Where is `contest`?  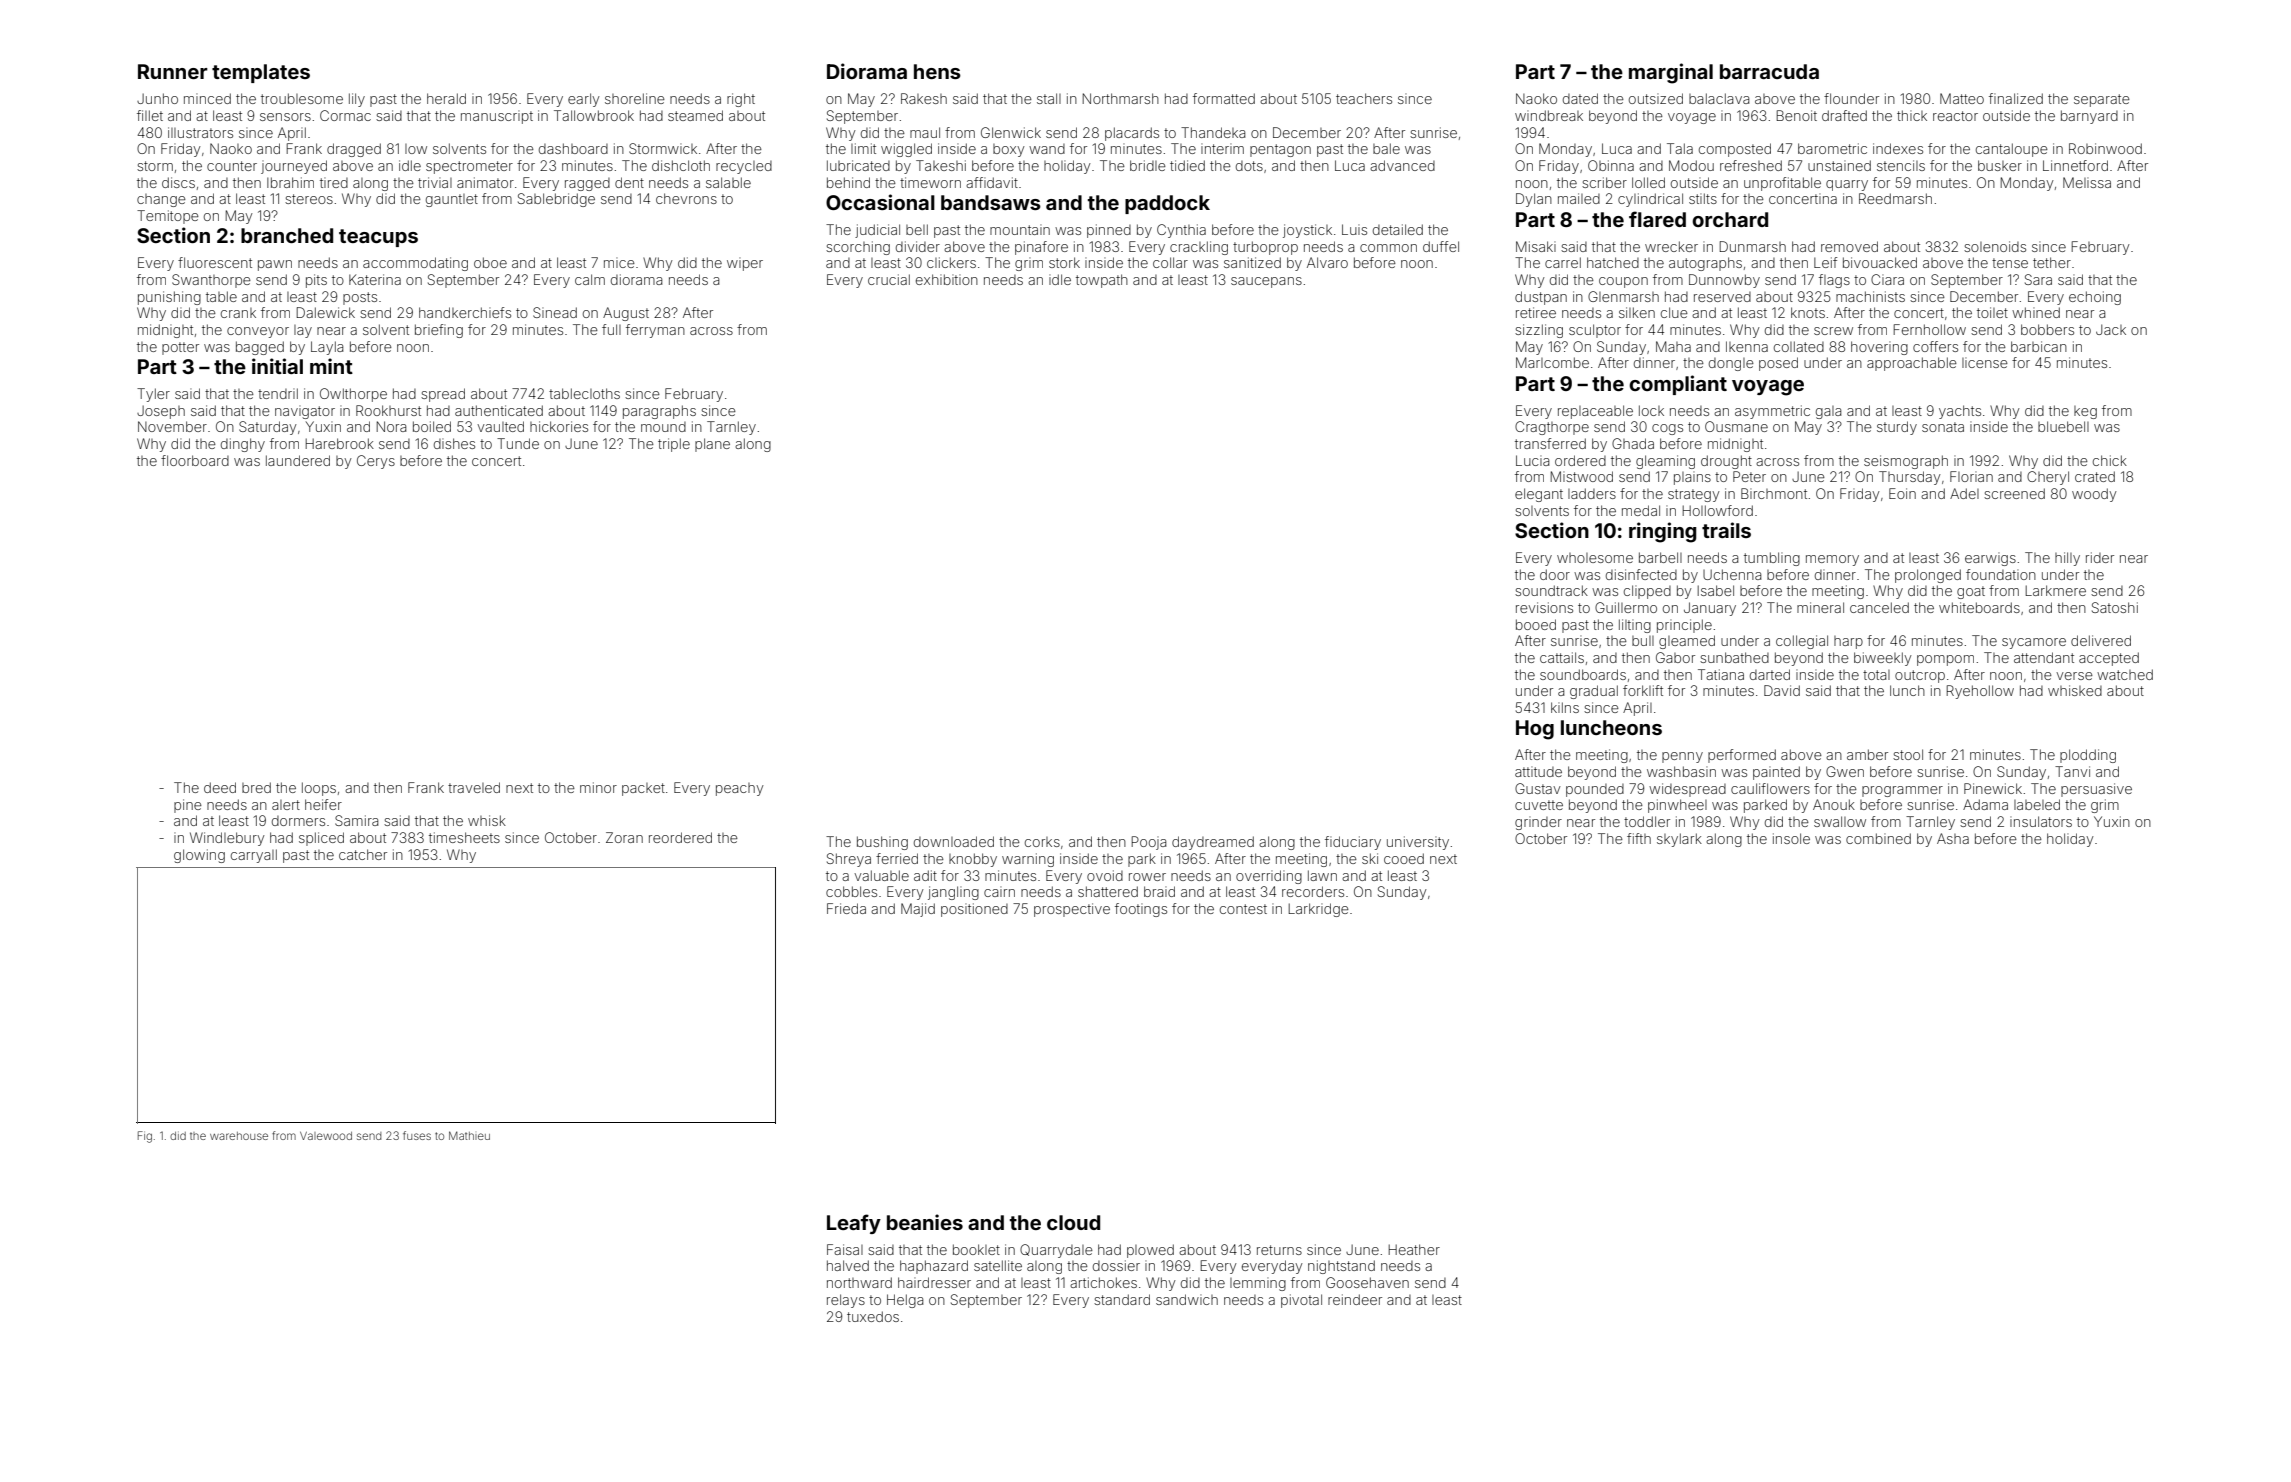 contest is located at coordinates (1243, 909).
